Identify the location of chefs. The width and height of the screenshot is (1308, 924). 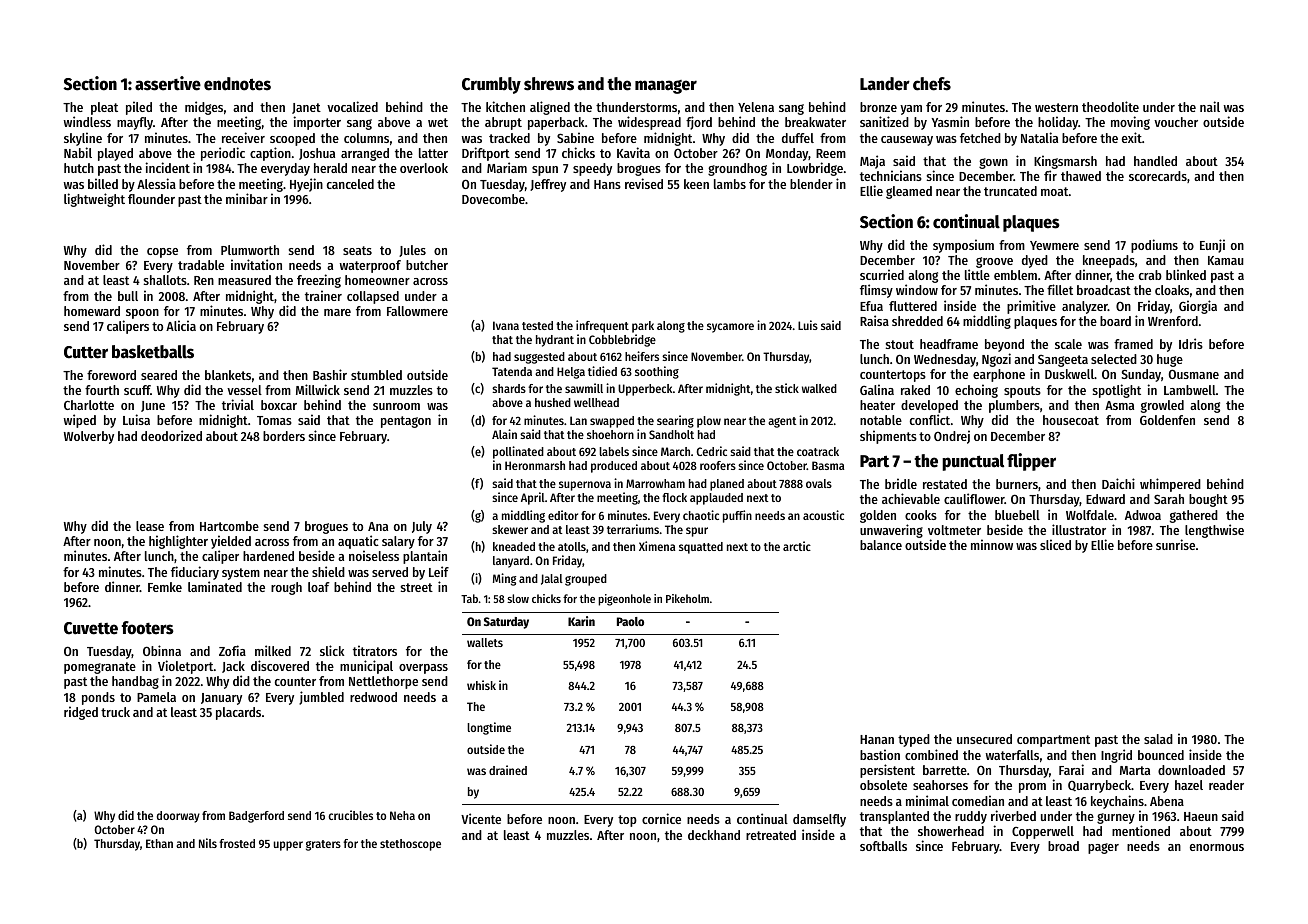
(932, 84).
